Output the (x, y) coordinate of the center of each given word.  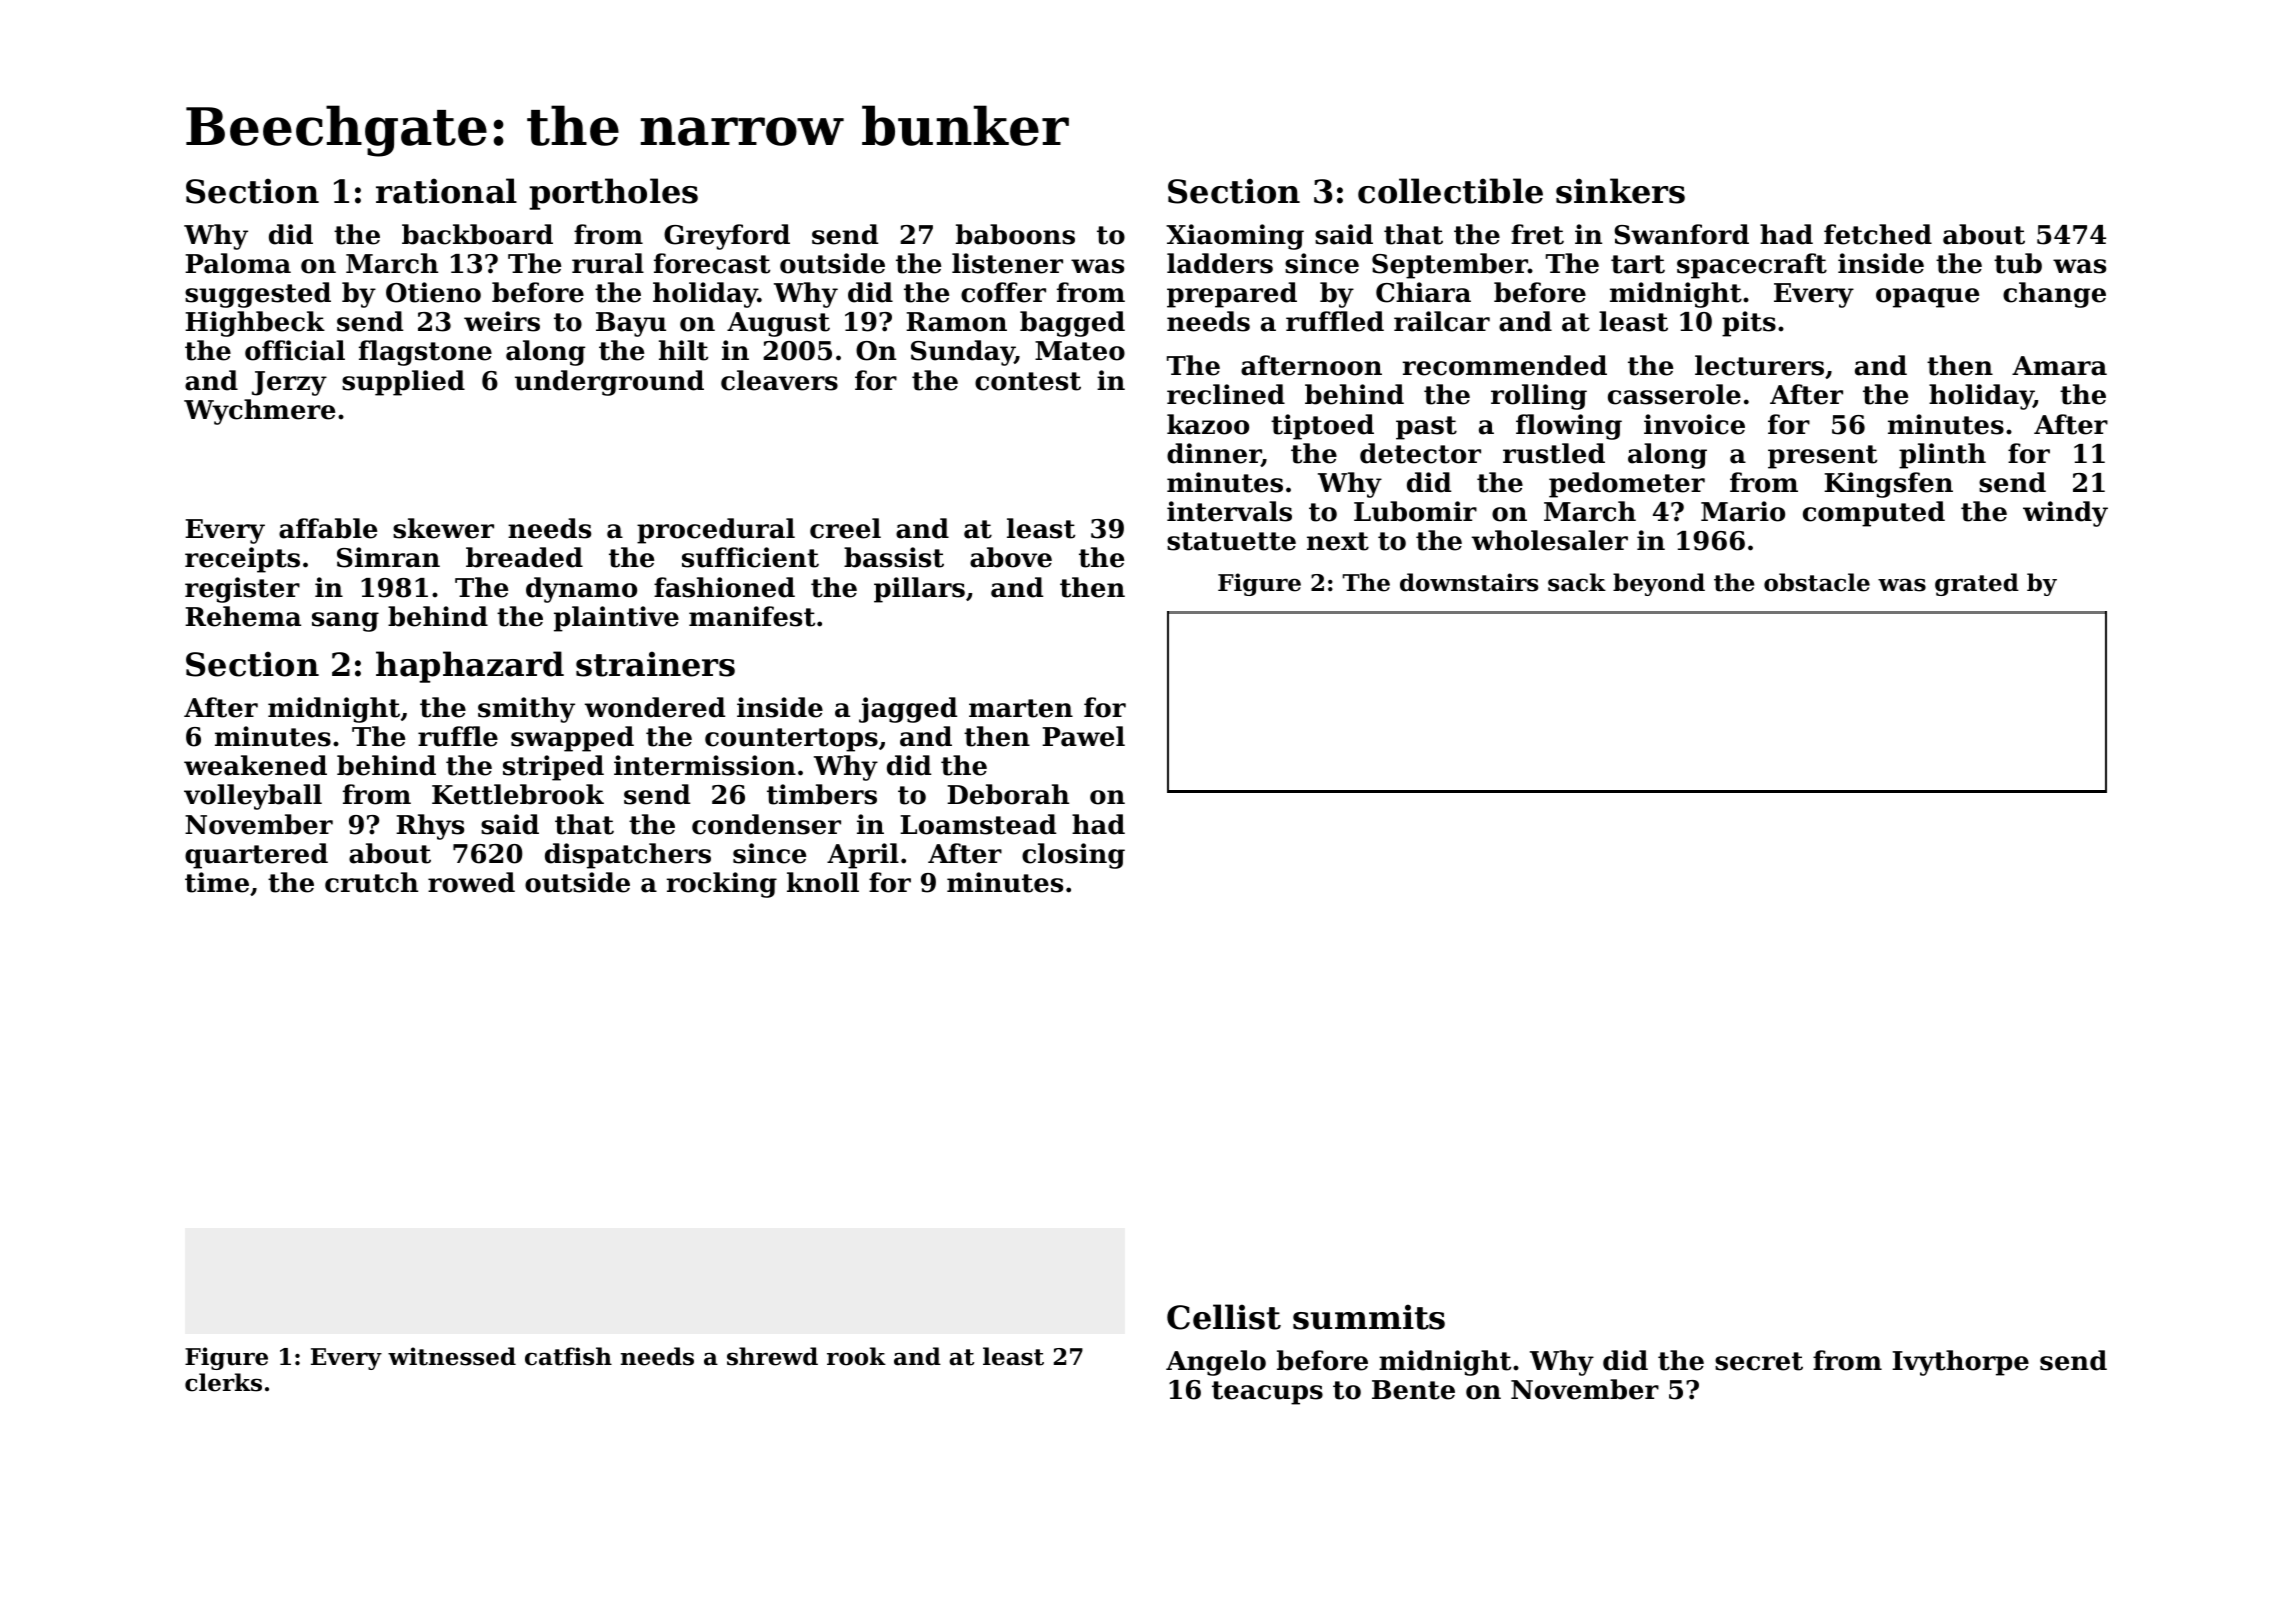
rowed (471, 882)
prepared (1232, 295)
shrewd (772, 1356)
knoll (823, 882)
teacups (1267, 1393)
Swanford (1681, 234)
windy (2065, 514)
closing (1073, 856)
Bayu (631, 324)
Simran (388, 557)
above (1011, 557)
